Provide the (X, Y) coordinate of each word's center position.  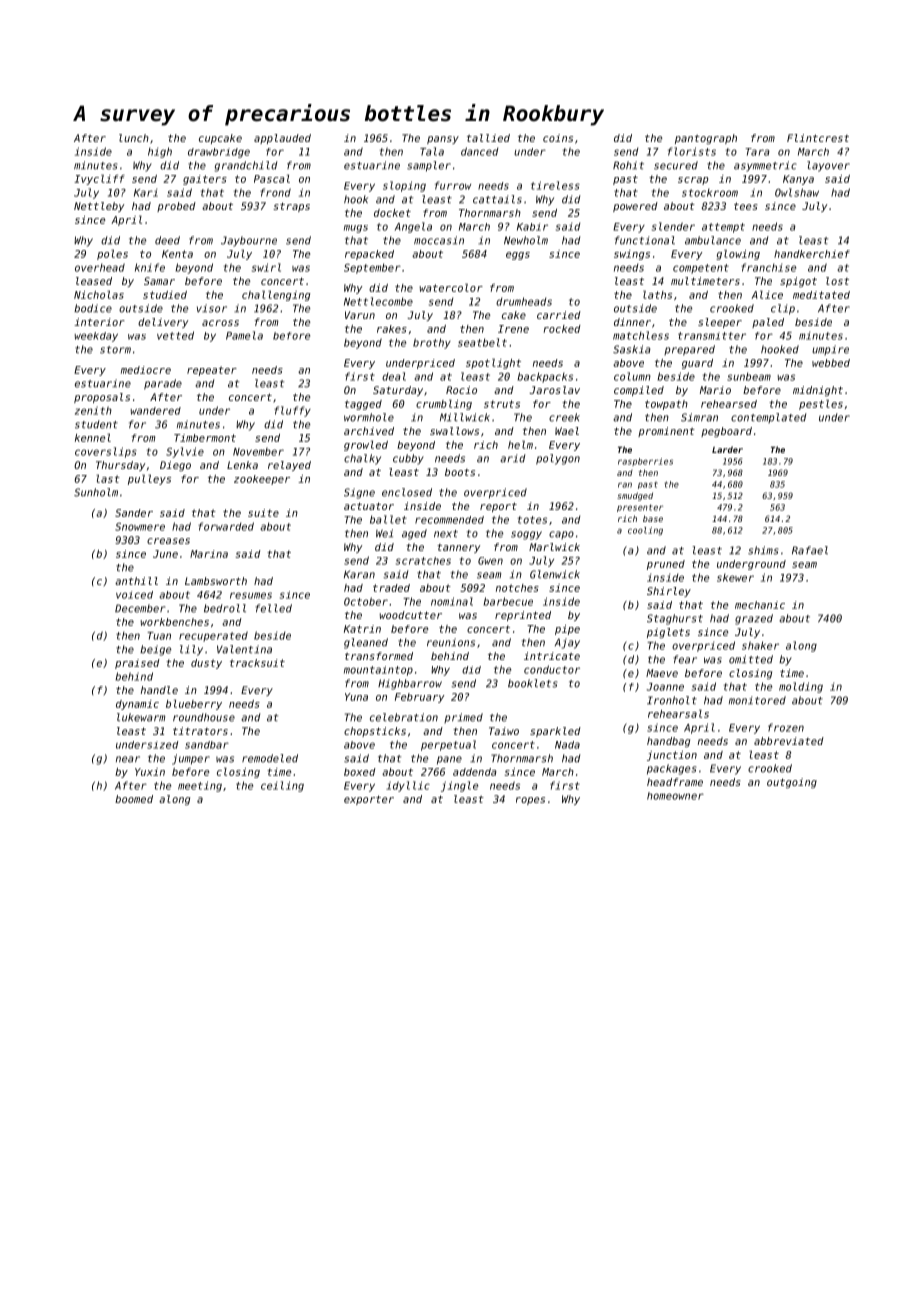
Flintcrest (818, 138)
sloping (404, 186)
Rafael (810, 550)
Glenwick (555, 574)
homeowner (675, 796)
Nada (567, 745)
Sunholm (96, 492)
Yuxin (150, 772)
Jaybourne (249, 241)
